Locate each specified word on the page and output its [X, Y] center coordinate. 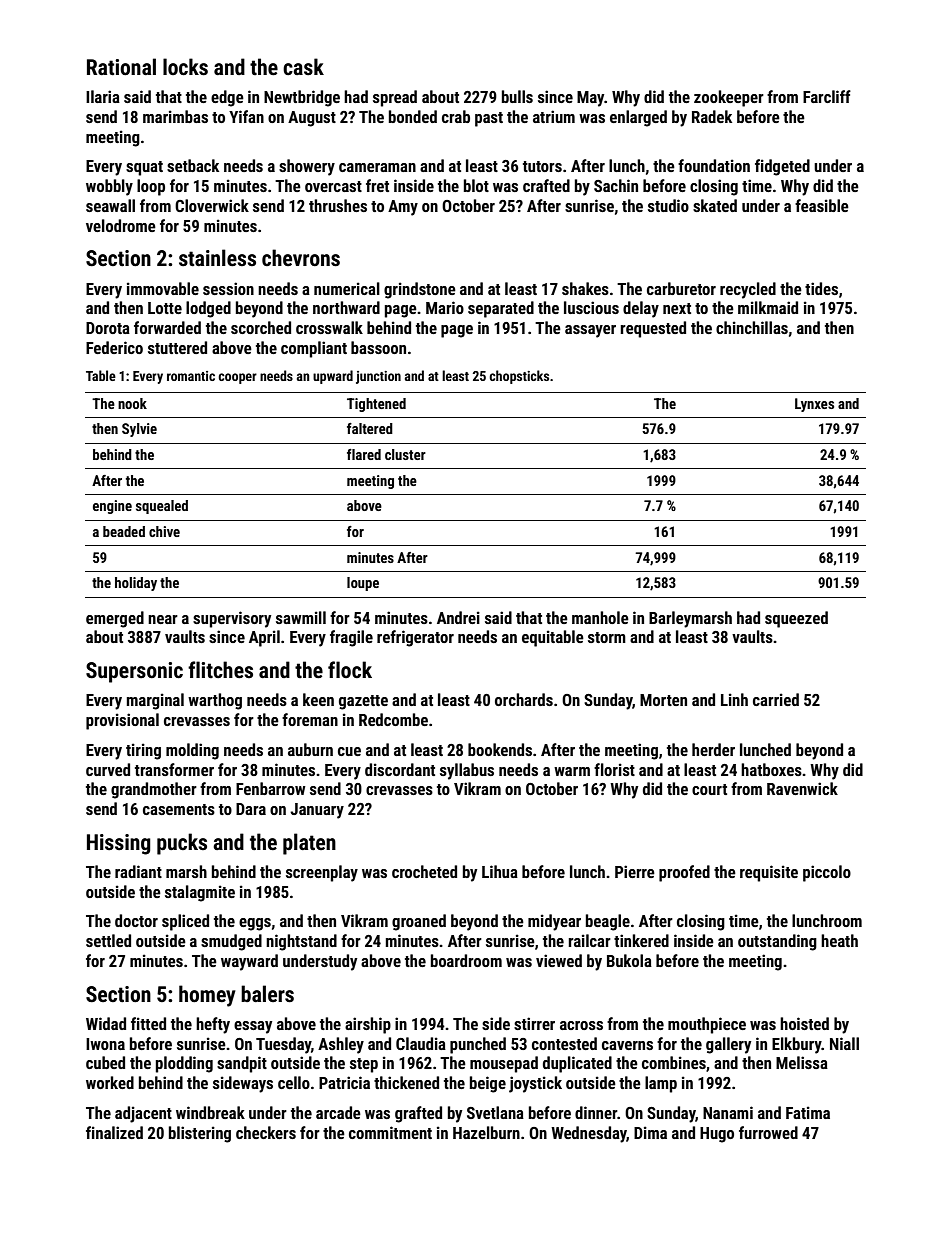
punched [478, 1045]
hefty [213, 1025]
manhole [600, 617]
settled [108, 940]
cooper [237, 378]
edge [227, 98]
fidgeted [782, 167]
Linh [734, 699]
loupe [363, 584]
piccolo [827, 873]
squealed [162, 507]
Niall [844, 1043]
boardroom [466, 960]
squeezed [796, 619]
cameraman [377, 167]
